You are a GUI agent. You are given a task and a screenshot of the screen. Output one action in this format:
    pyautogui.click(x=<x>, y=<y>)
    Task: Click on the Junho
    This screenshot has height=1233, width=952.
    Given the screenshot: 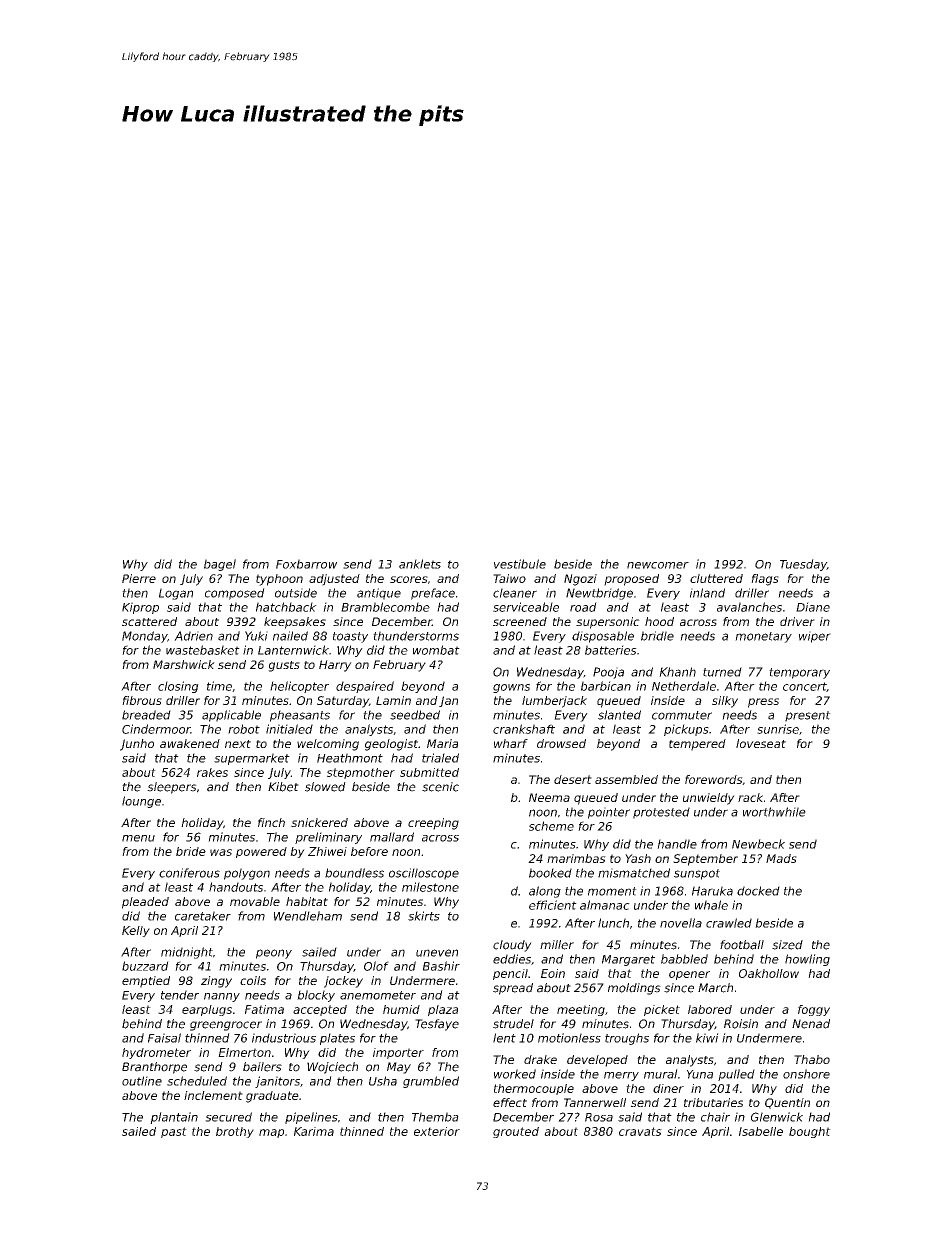 What is the action you would take?
    pyautogui.click(x=137, y=745)
